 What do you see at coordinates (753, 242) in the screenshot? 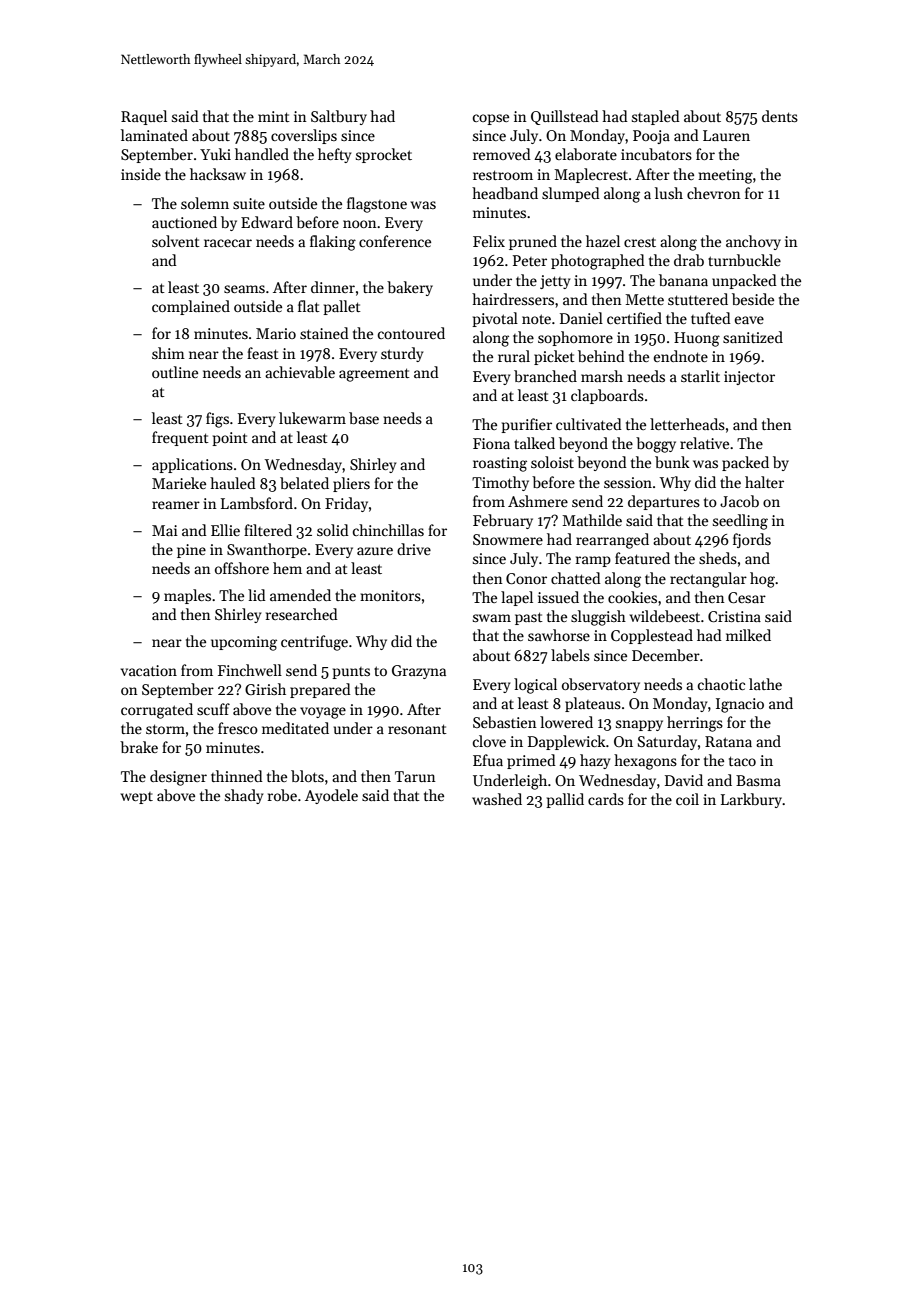
I see `anchovy` at bounding box center [753, 242].
